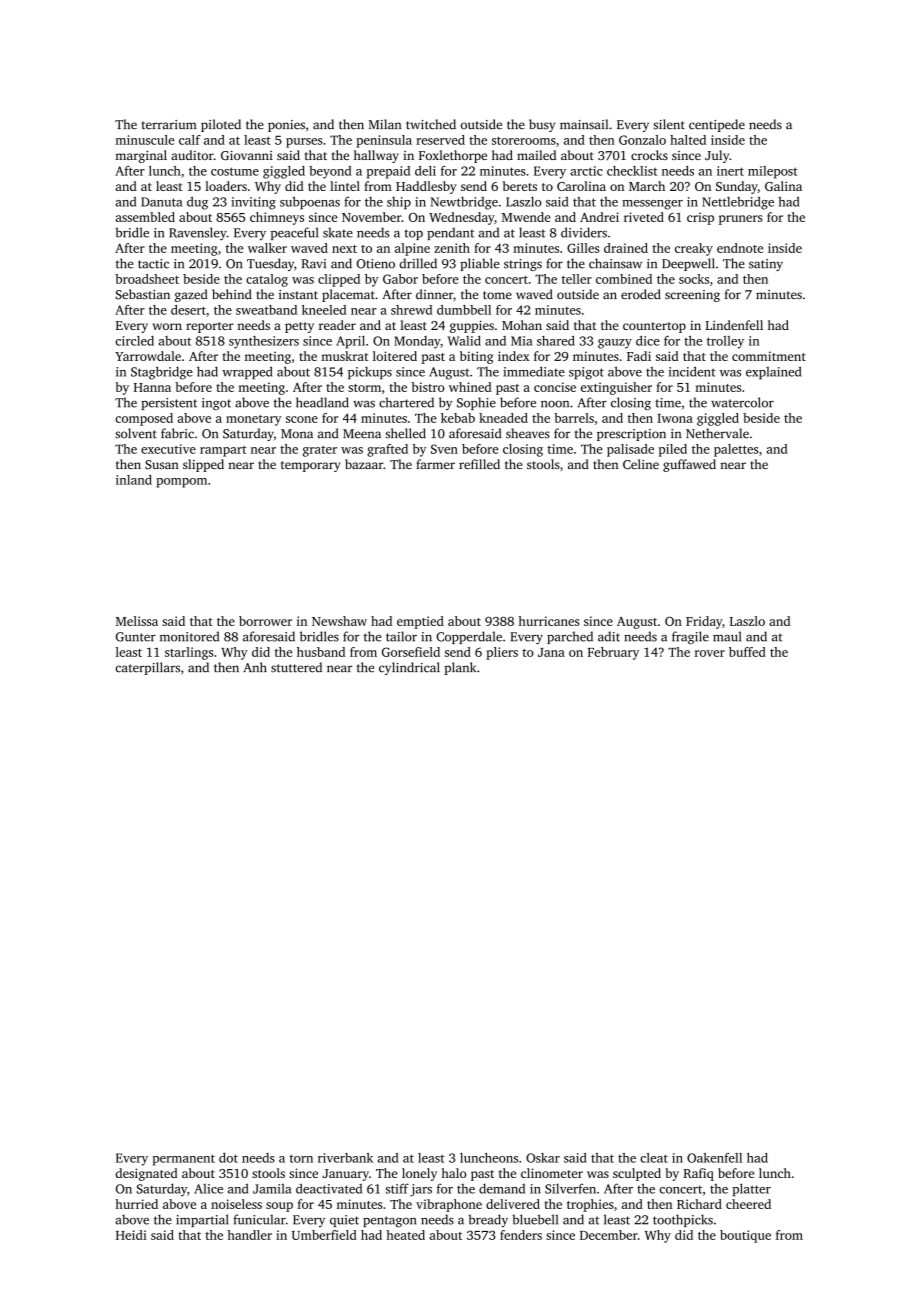  I want to click on Oakenfell, so click(714, 1158).
